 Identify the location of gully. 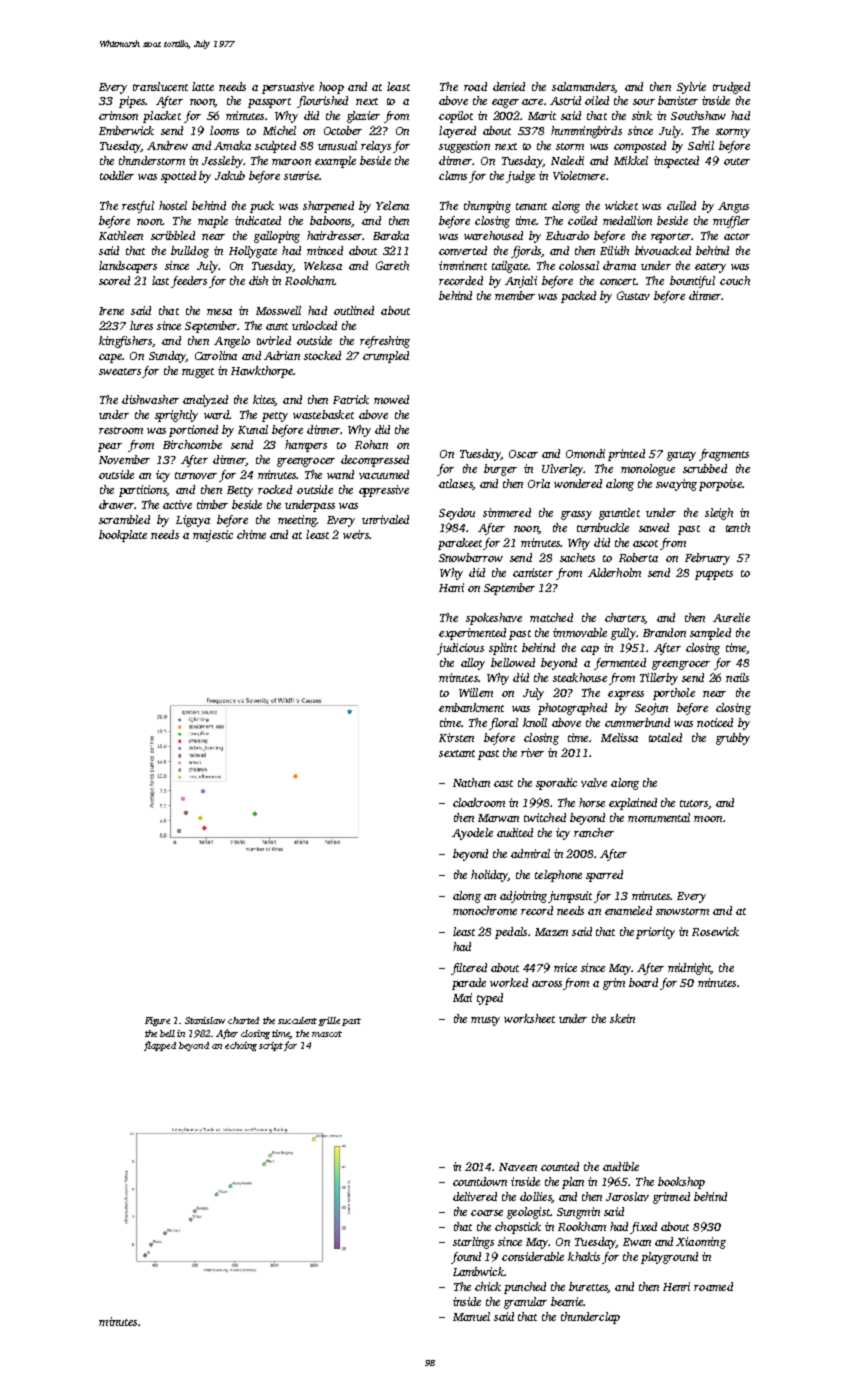
(623, 634).
